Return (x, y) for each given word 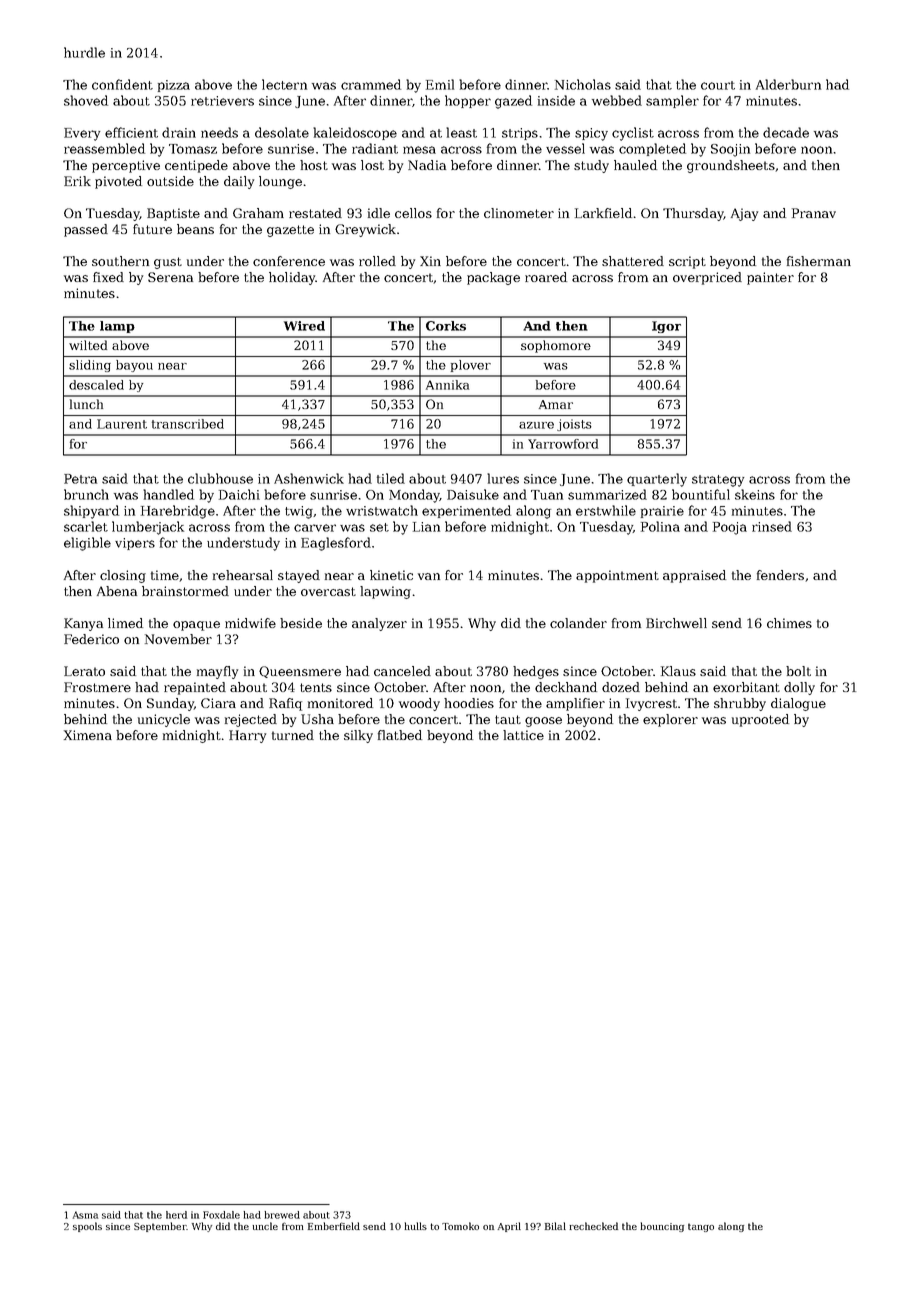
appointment (617, 576)
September (160, 1227)
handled (168, 494)
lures (503, 478)
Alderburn (788, 84)
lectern (284, 84)
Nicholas (583, 84)
